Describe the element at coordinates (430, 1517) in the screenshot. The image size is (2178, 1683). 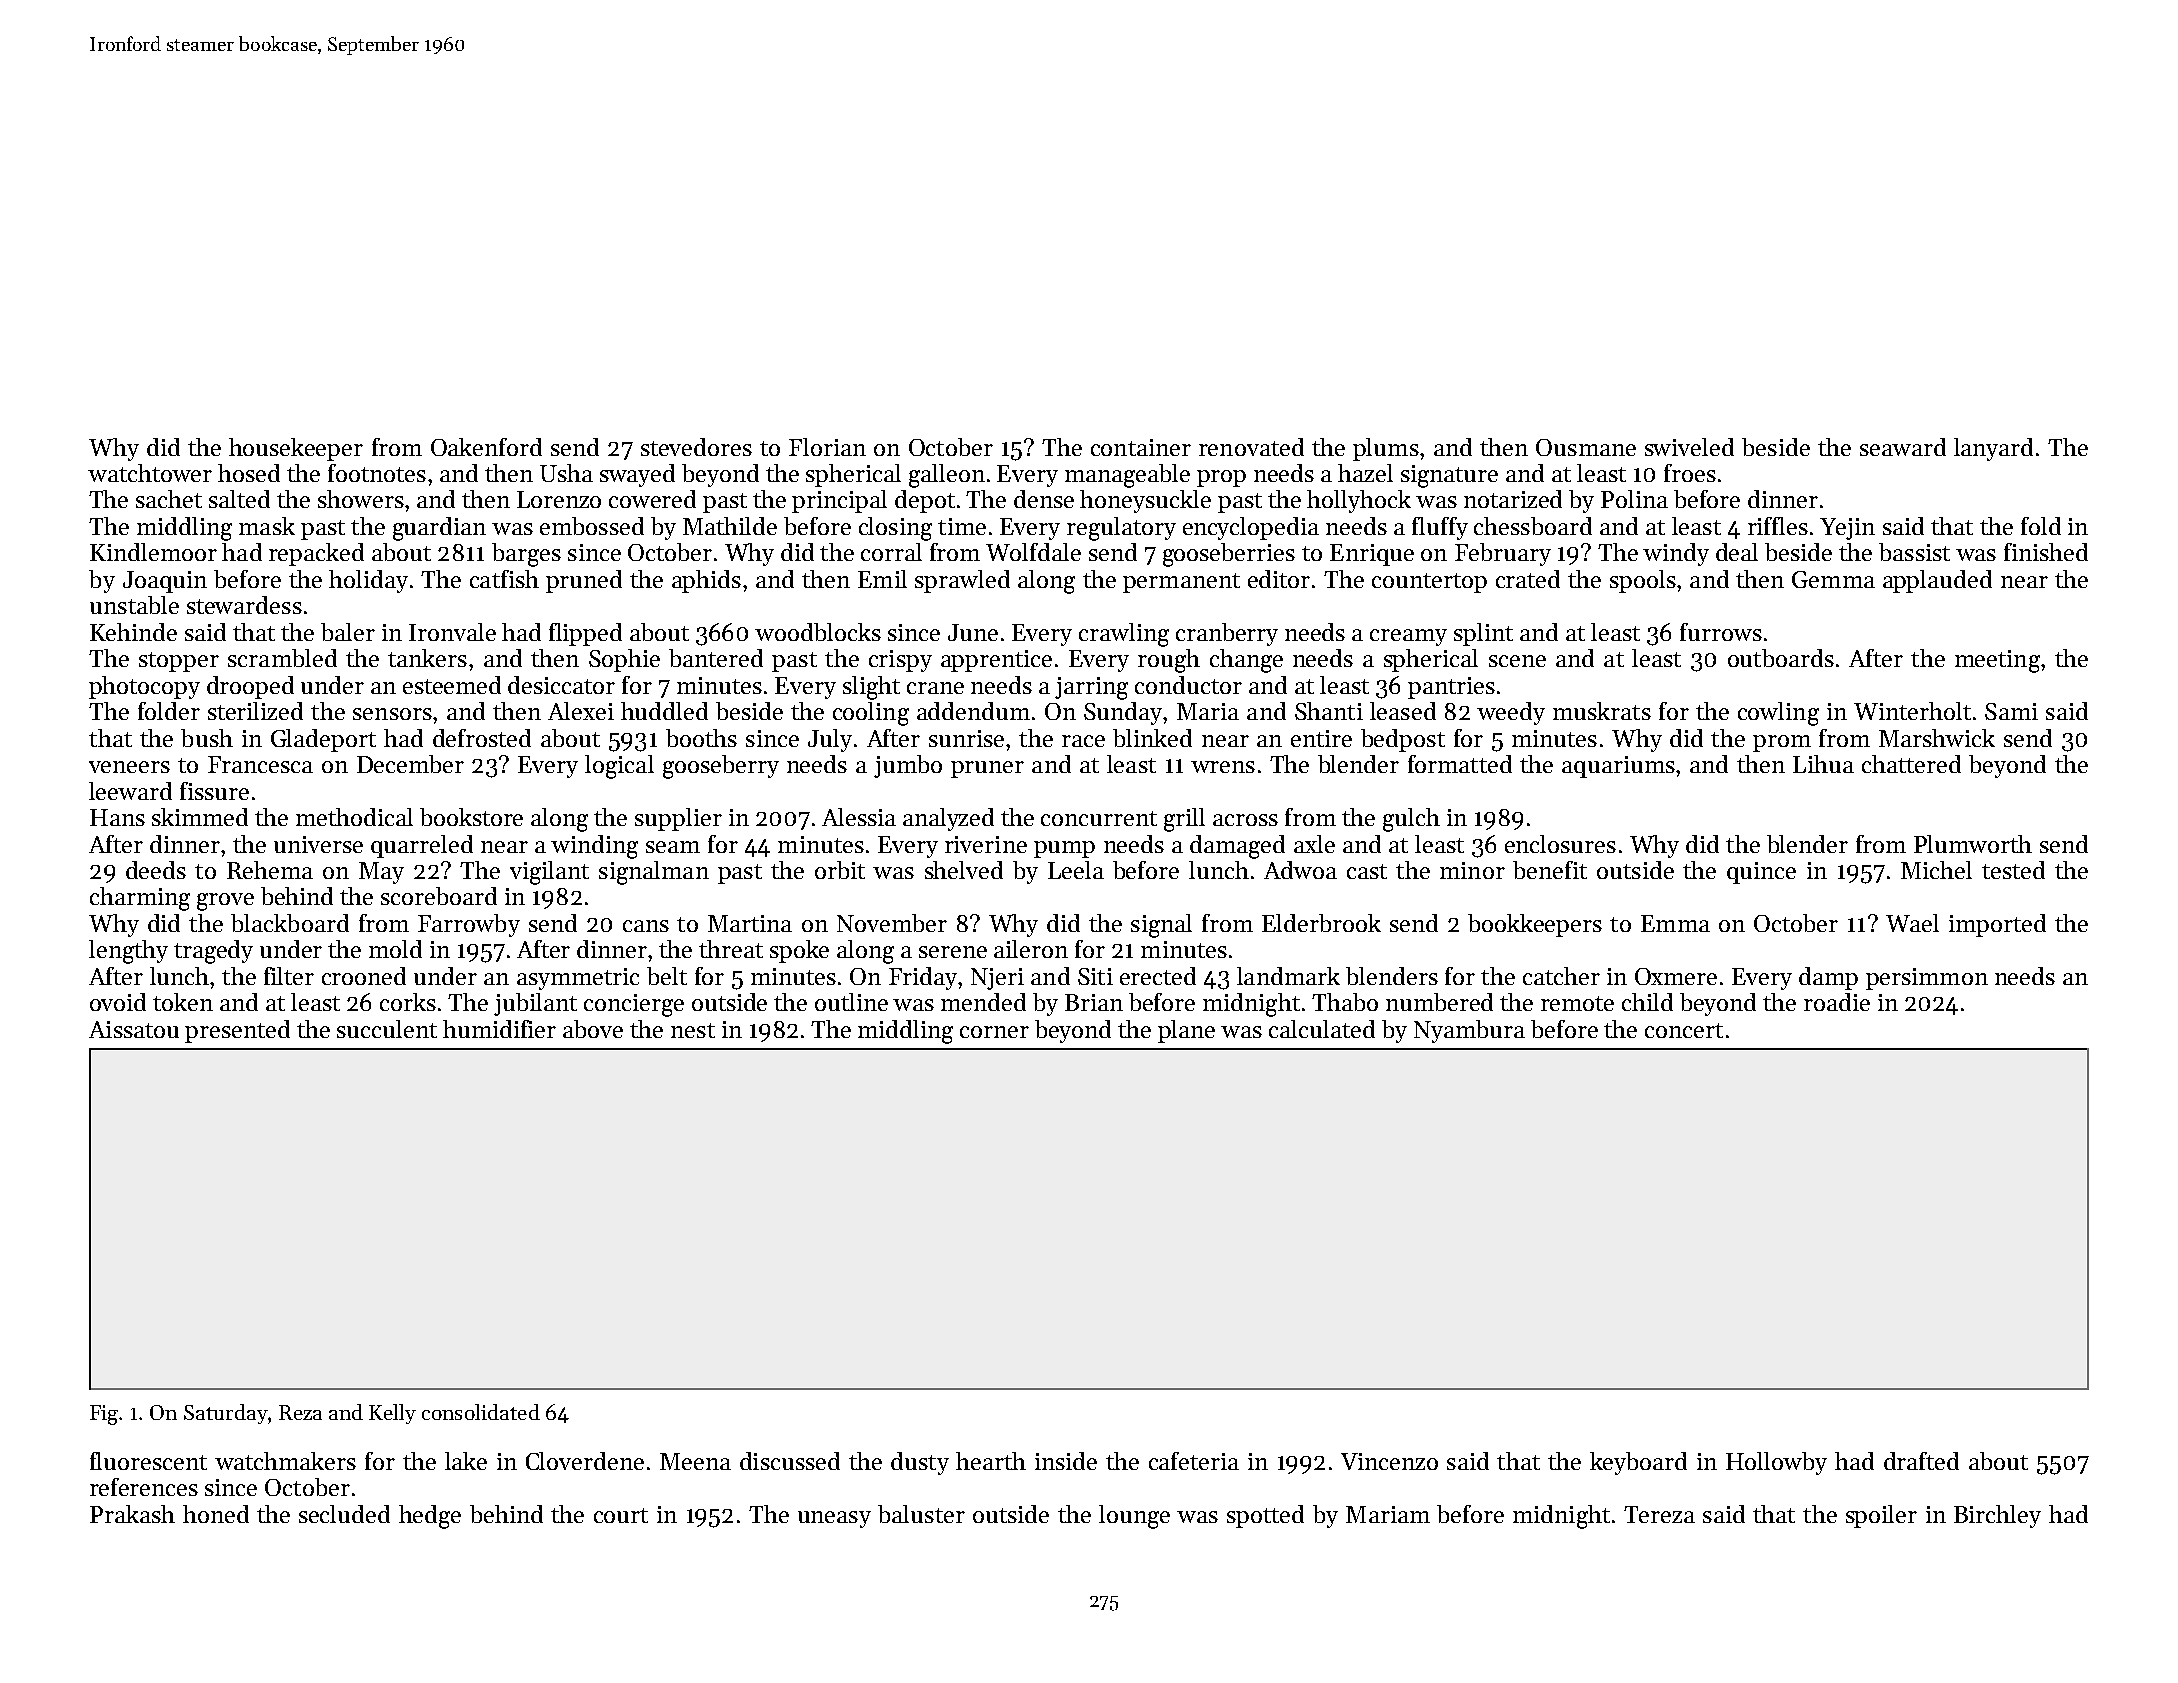
I see `hedge` at that location.
